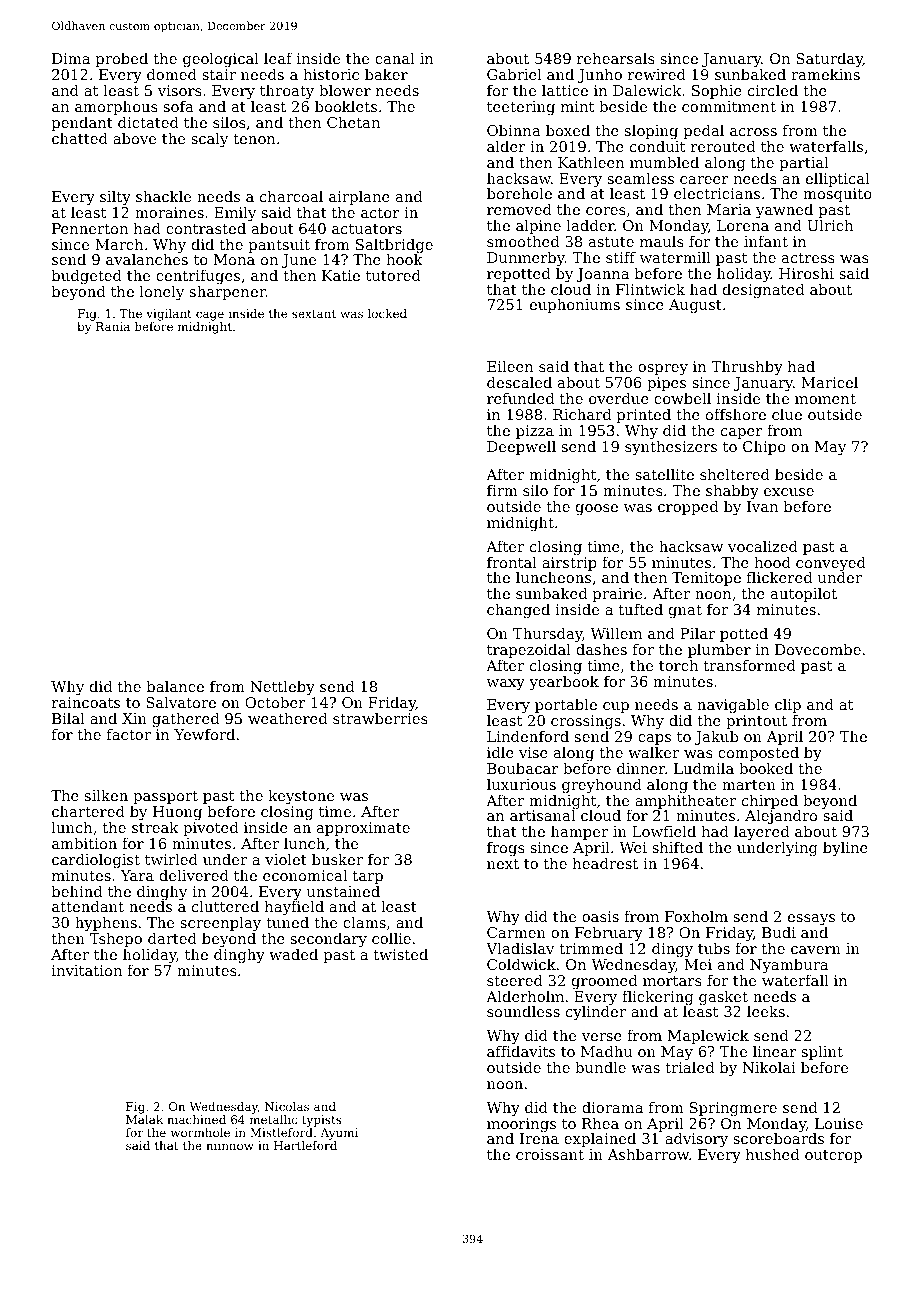 This document has height=1314, width=924. What do you see at coordinates (169, 315) in the document?
I see `vigilant` at bounding box center [169, 315].
